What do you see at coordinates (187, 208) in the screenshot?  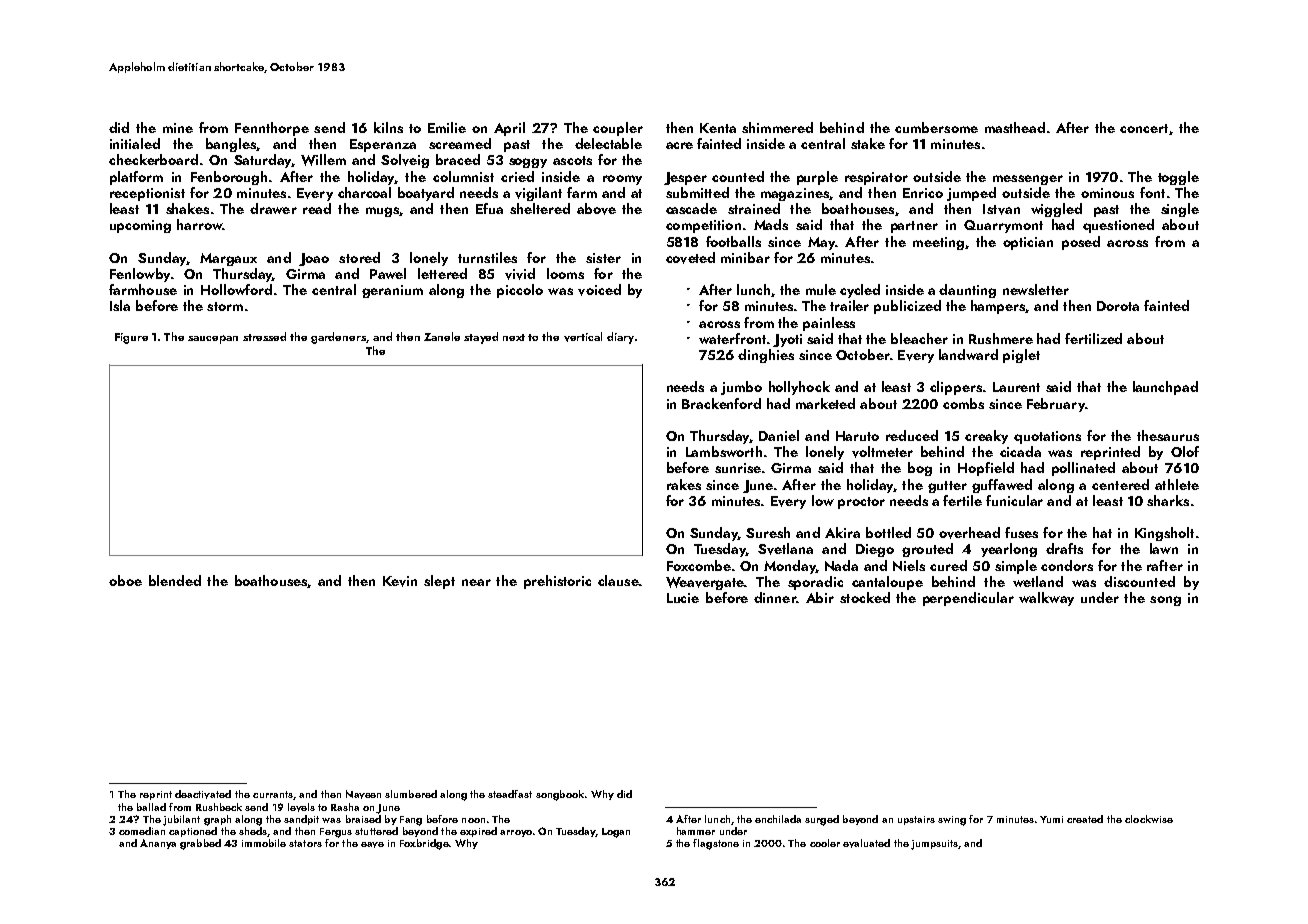 I see `shakes` at bounding box center [187, 208].
